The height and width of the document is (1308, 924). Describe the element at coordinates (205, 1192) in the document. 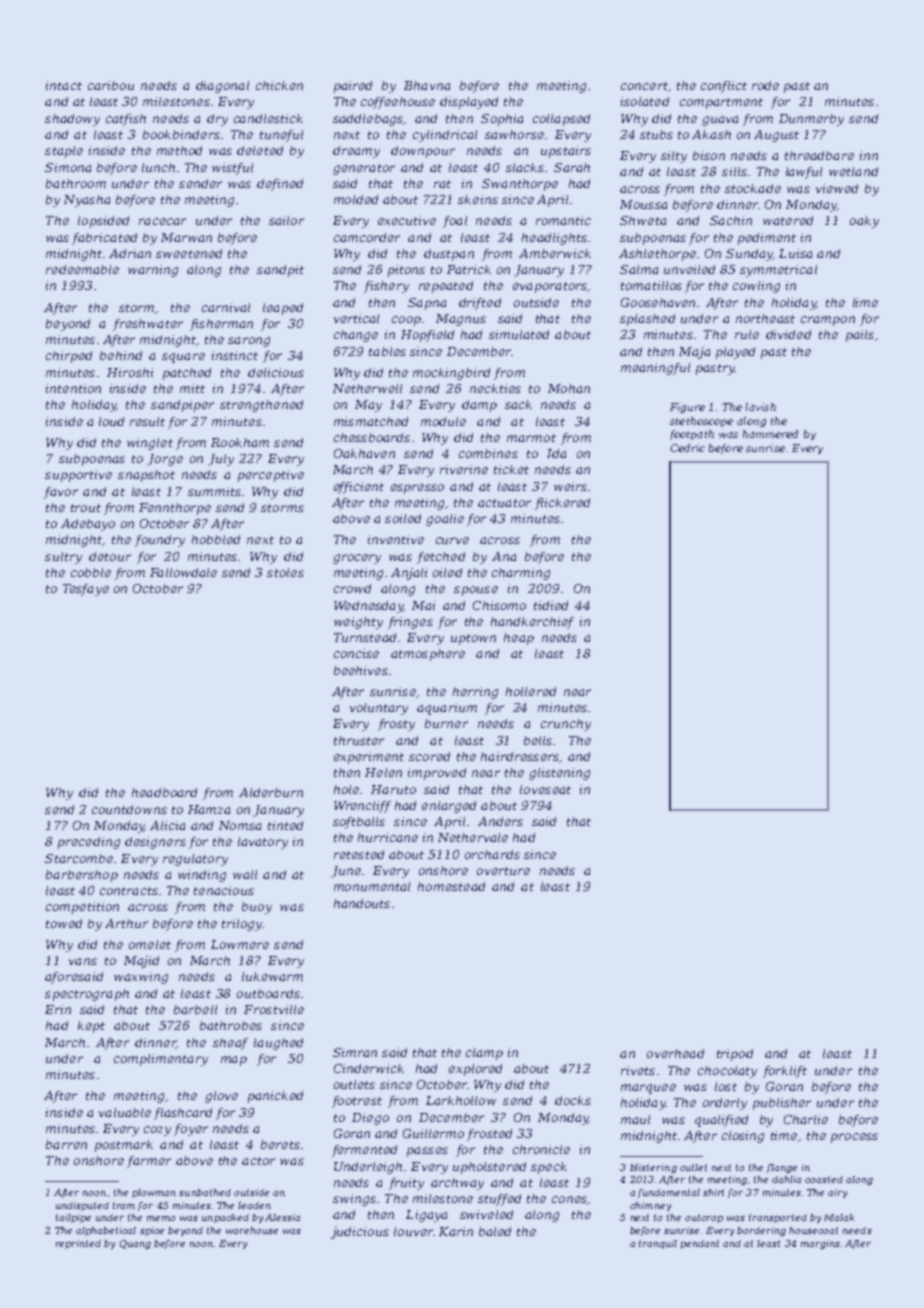

I see `sunbathed` at that location.
